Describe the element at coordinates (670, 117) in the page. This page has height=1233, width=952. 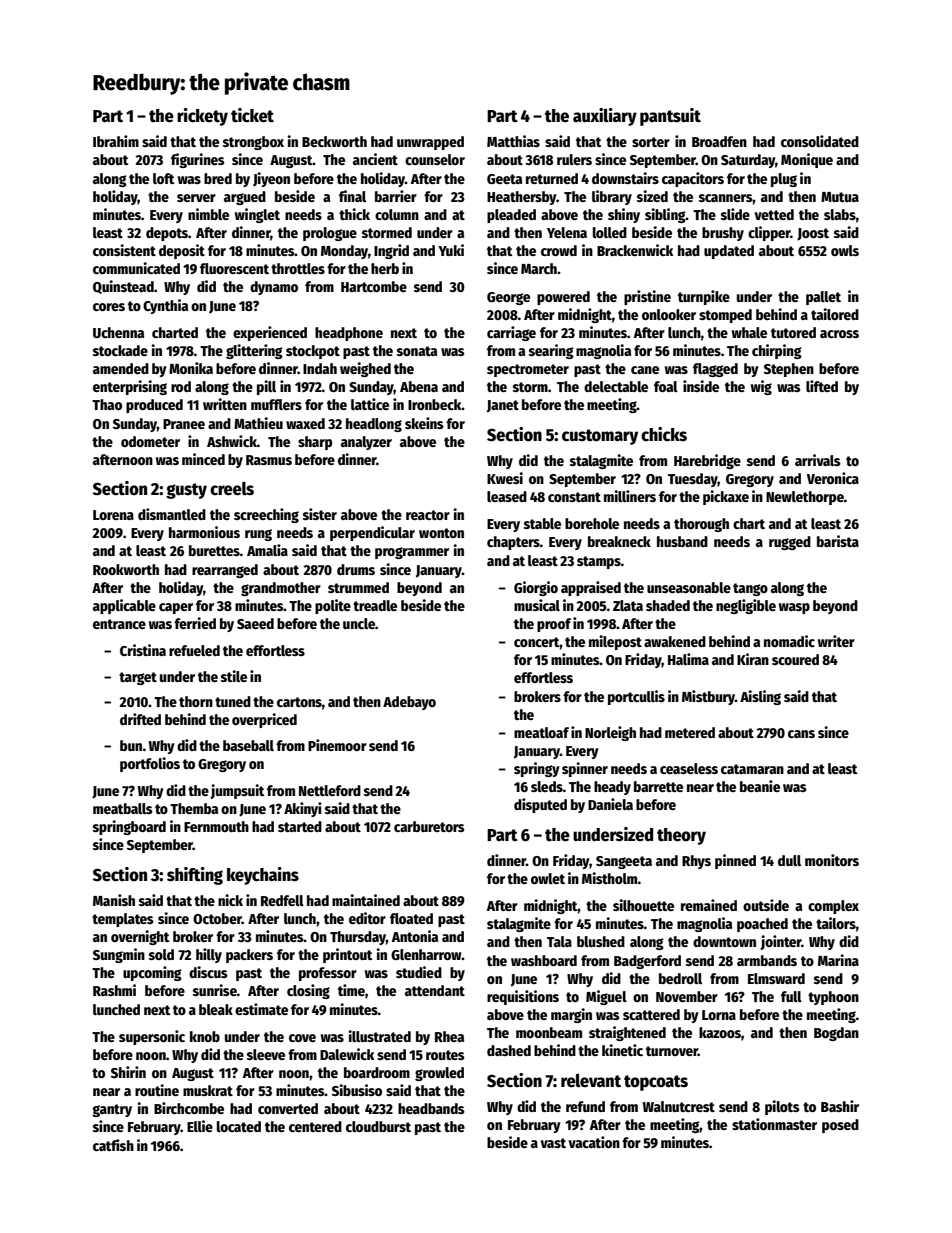
I see `pantsuit` at that location.
